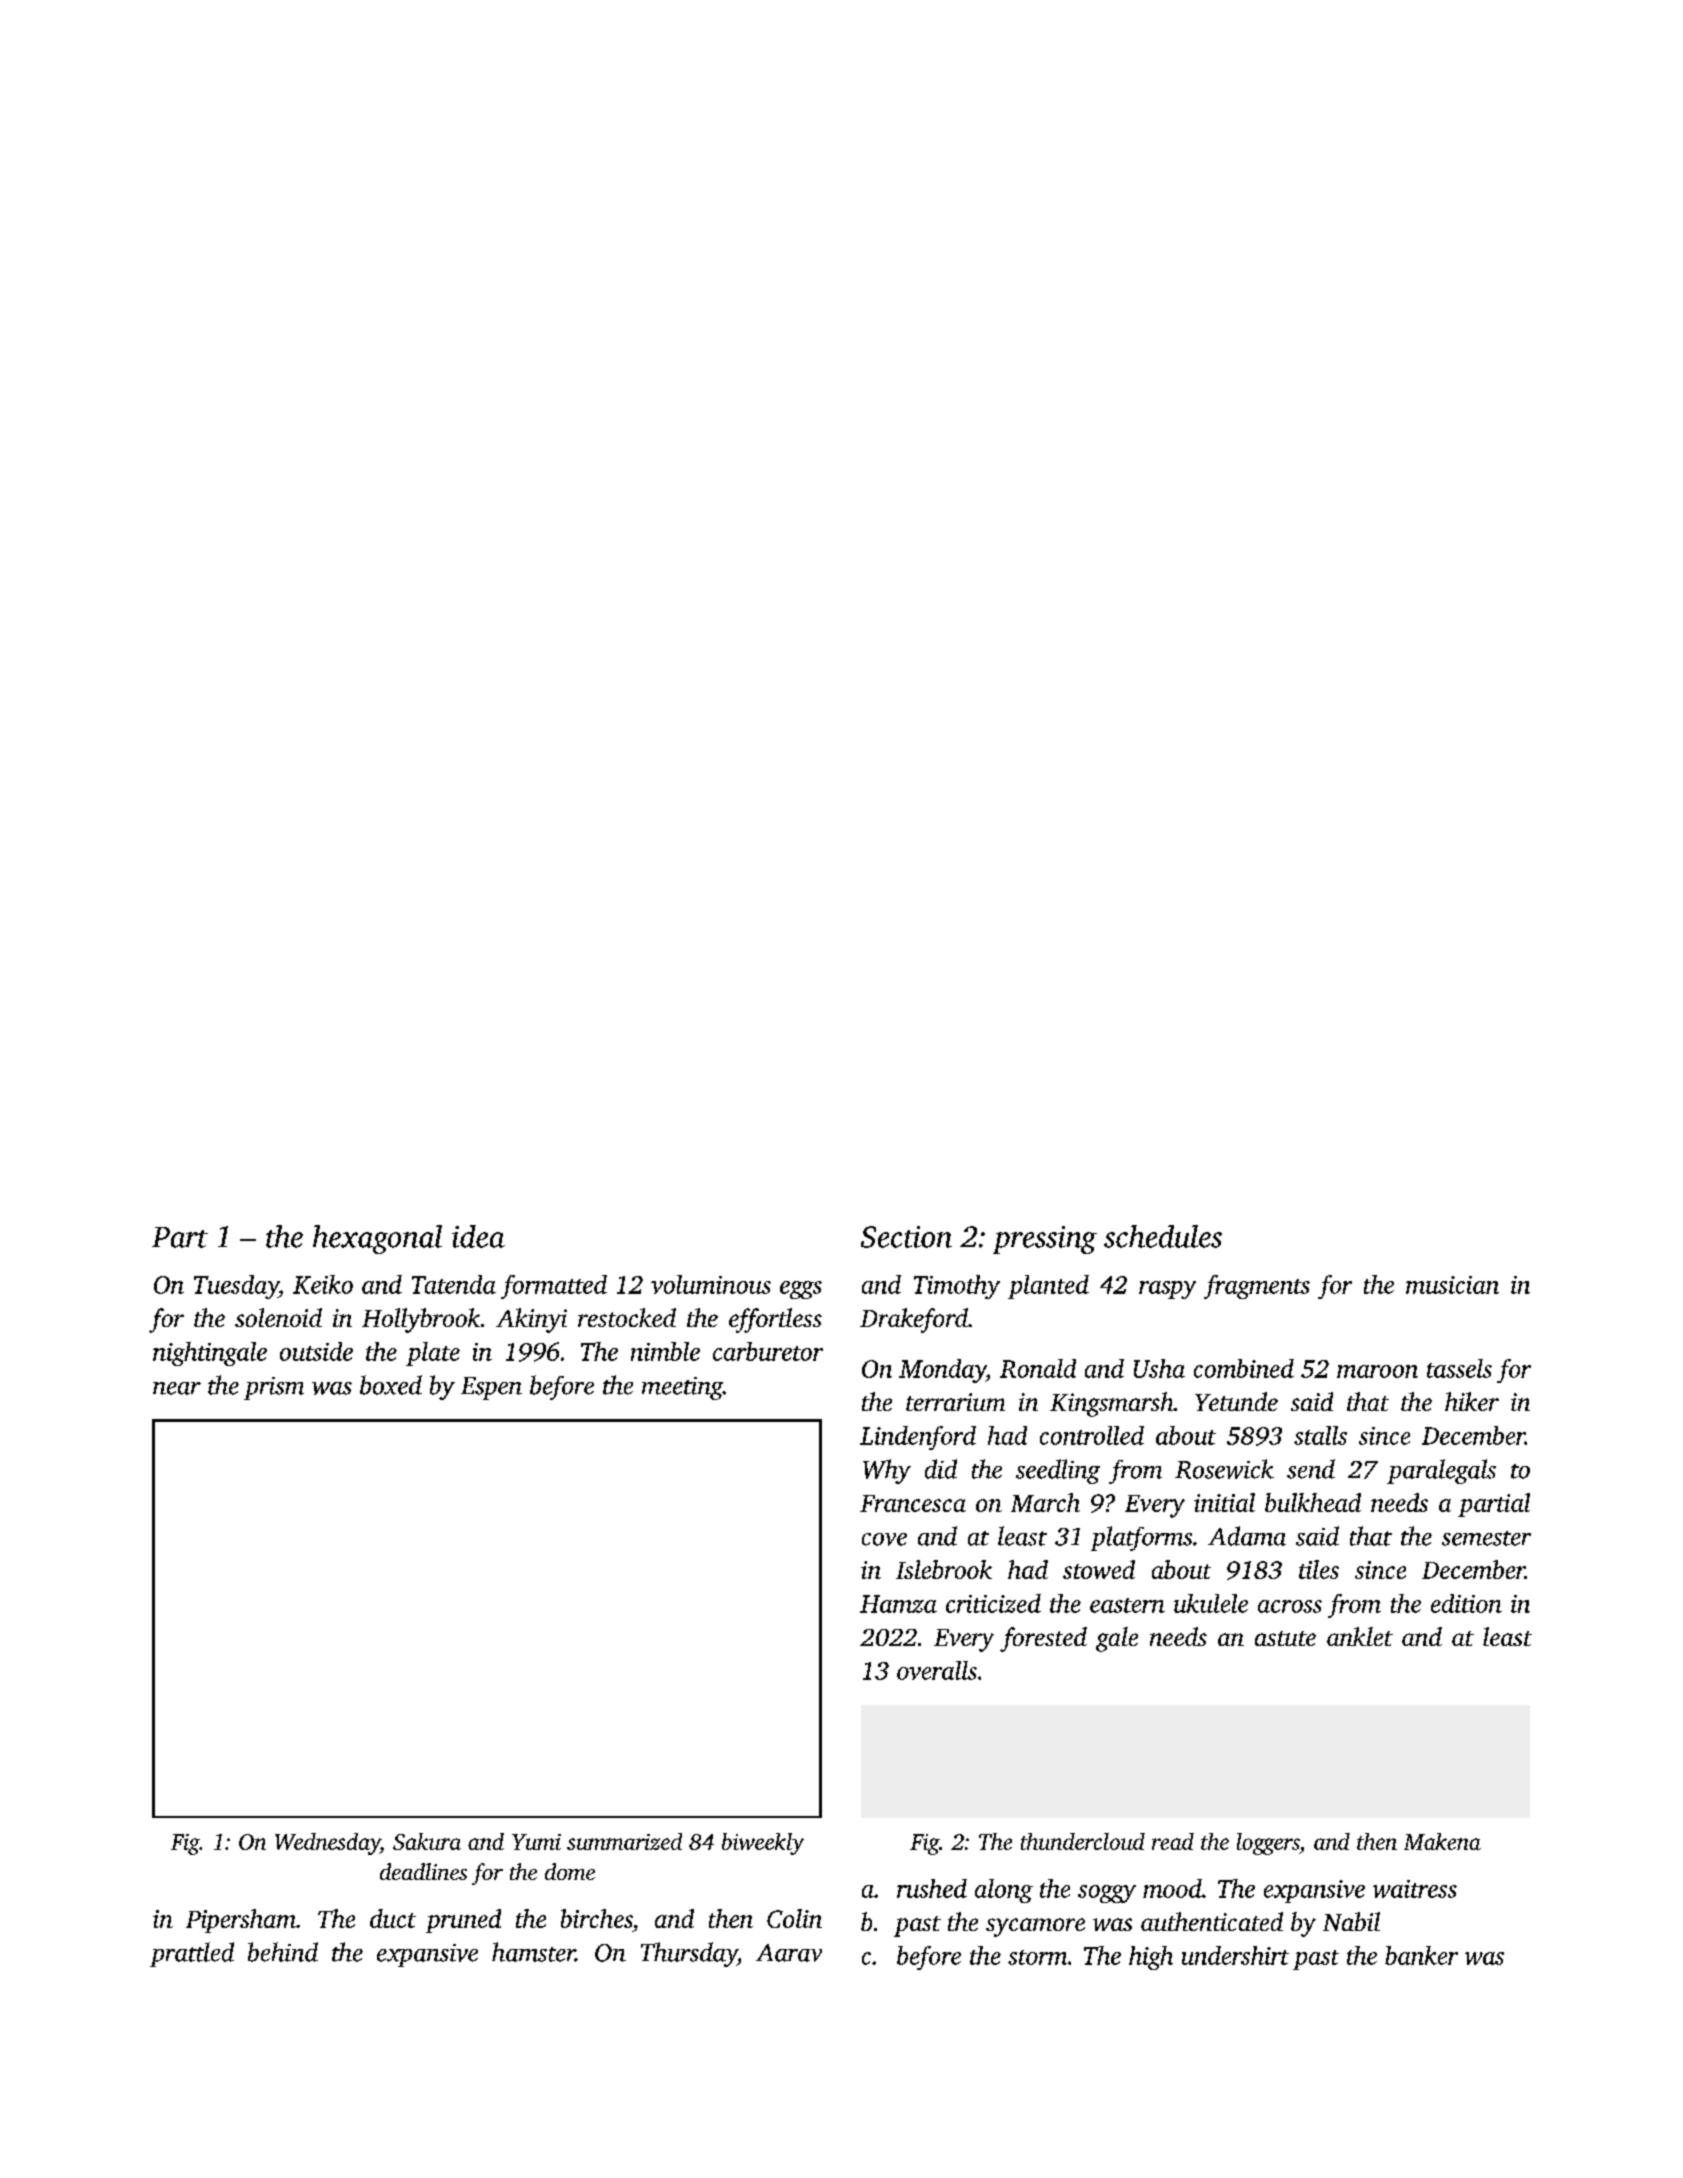  Describe the element at coordinates (1037, 1957) in the document. I see `storm` at that location.
